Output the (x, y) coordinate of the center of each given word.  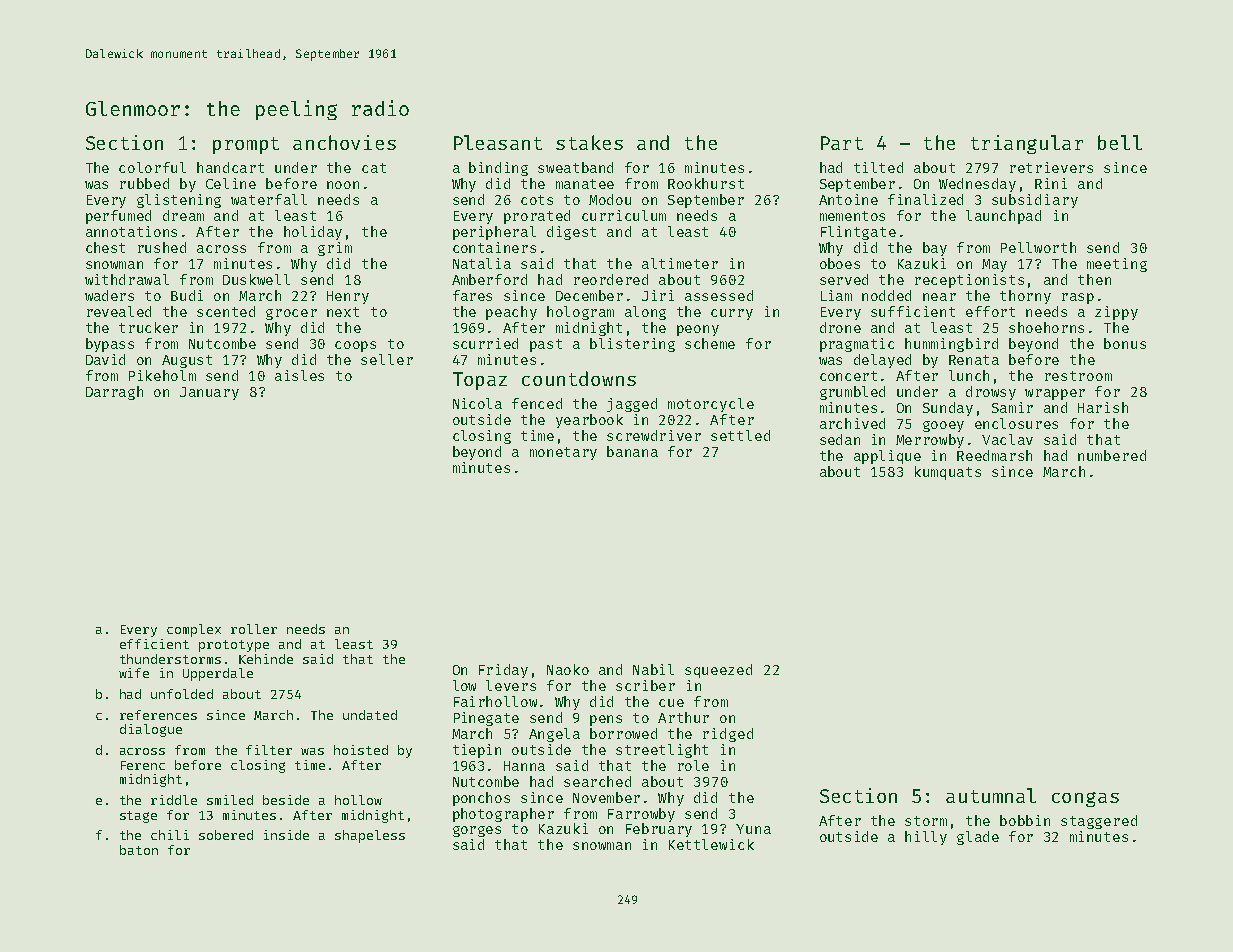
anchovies (344, 142)
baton (139, 850)
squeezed (718, 671)
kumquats (948, 473)
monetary (563, 453)
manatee (585, 184)
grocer (291, 314)
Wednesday (977, 185)
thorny (1025, 297)
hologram (580, 313)
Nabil (653, 669)
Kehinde (266, 659)
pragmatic (857, 345)
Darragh (114, 393)
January (209, 393)
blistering (632, 345)
